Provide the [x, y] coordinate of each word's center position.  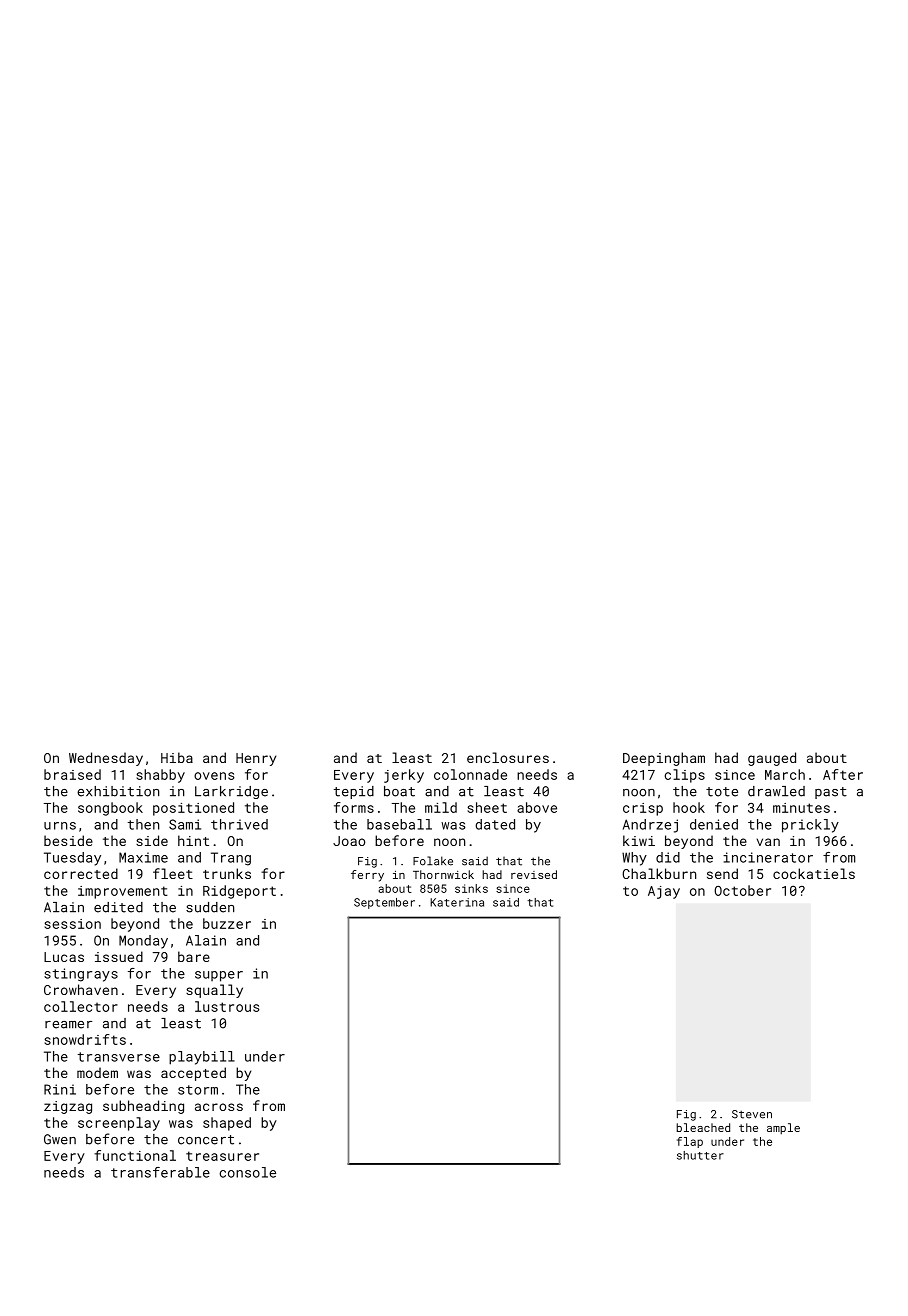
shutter [700, 1155]
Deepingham [664, 759]
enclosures [508, 757]
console [248, 1172]
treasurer [222, 1156]
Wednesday [106, 759]
